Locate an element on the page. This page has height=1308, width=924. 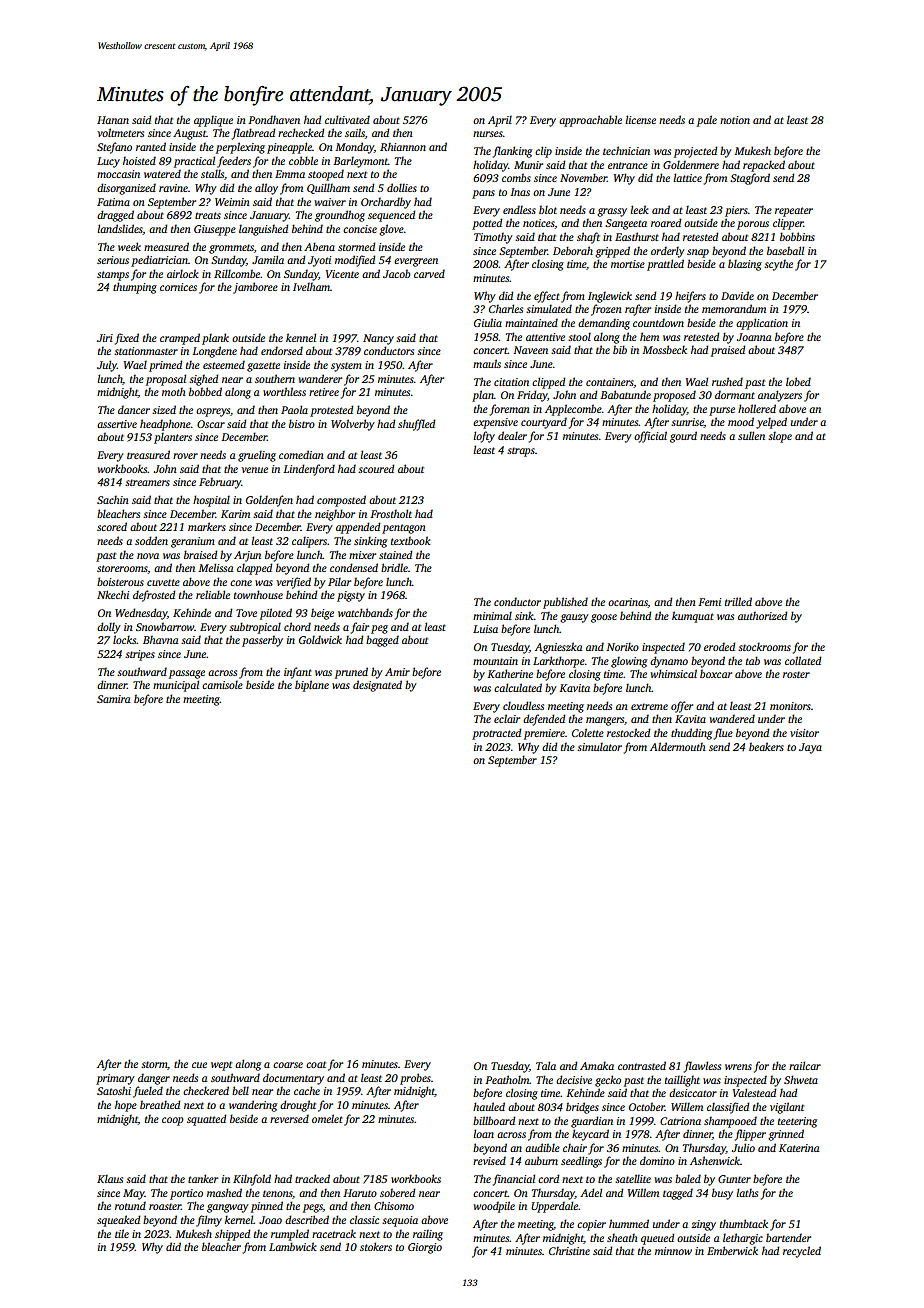
leek is located at coordinates (639, 209).
